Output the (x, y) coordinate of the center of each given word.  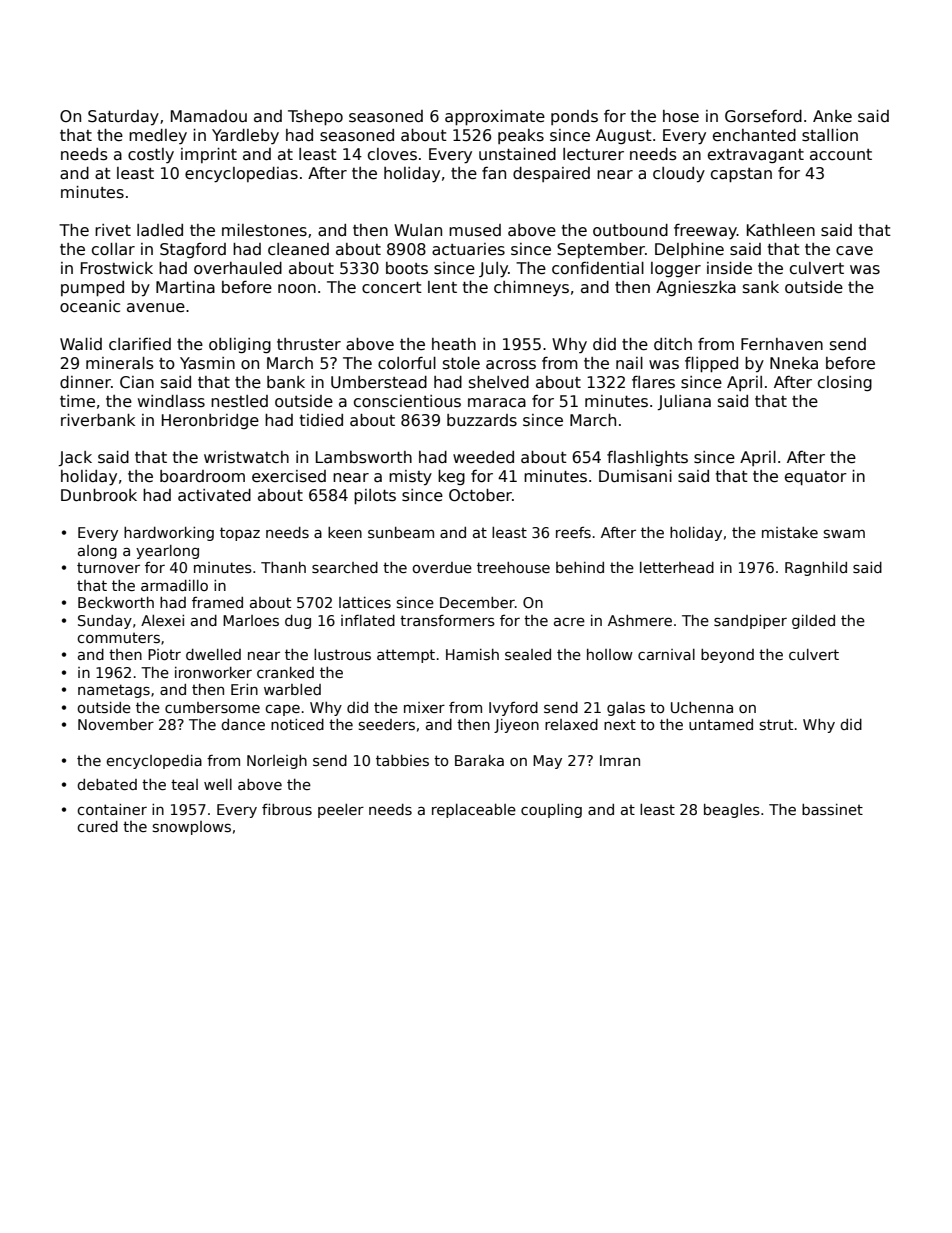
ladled (160, 230)
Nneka (794, 363)
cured (97, 826)
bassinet (832, 809)
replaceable (474, 811)
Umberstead (379, 382)
